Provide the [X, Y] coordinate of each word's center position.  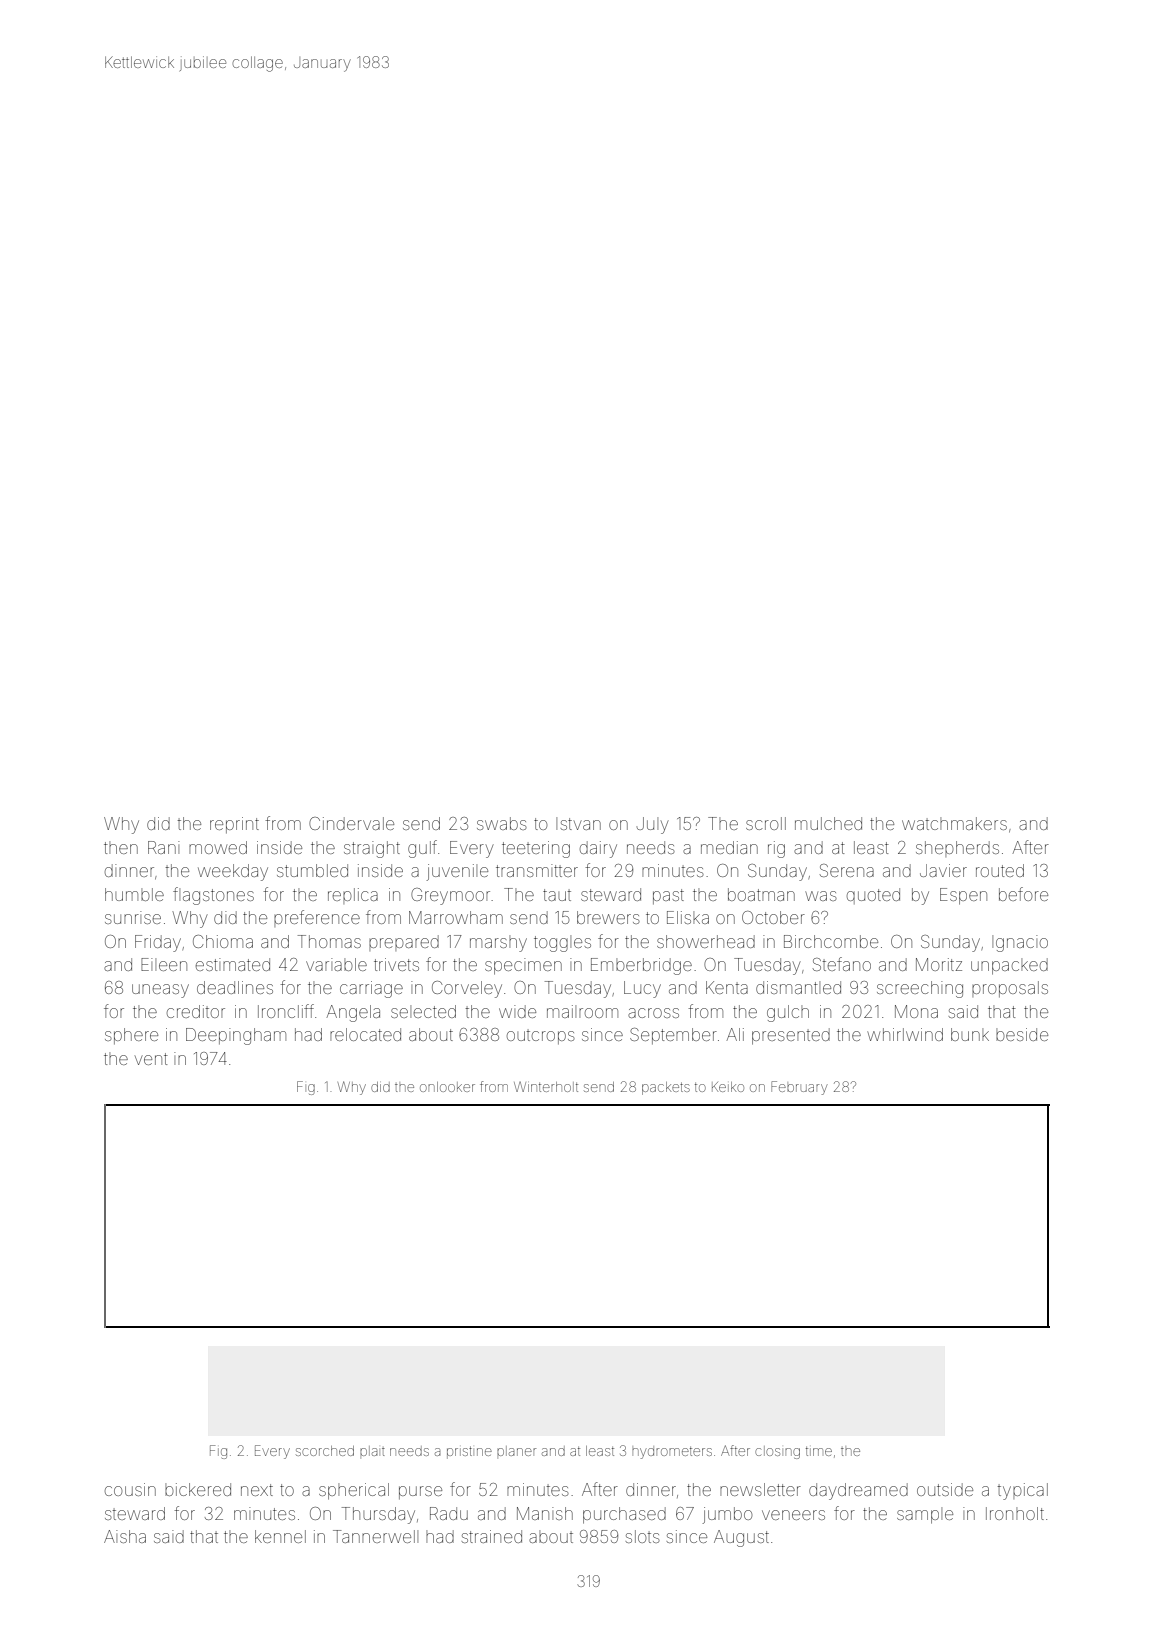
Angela [353, 1013]
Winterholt [546, 1087]
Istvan [578, 823]
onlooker [447, 1087]
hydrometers [672, 1453]
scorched [325, 1451]
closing [777, 1452]
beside [1022, 1034]
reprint [234, 825]
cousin [130, 1489]
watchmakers [954, 823]
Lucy [642, 989]
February [799, 1088]
